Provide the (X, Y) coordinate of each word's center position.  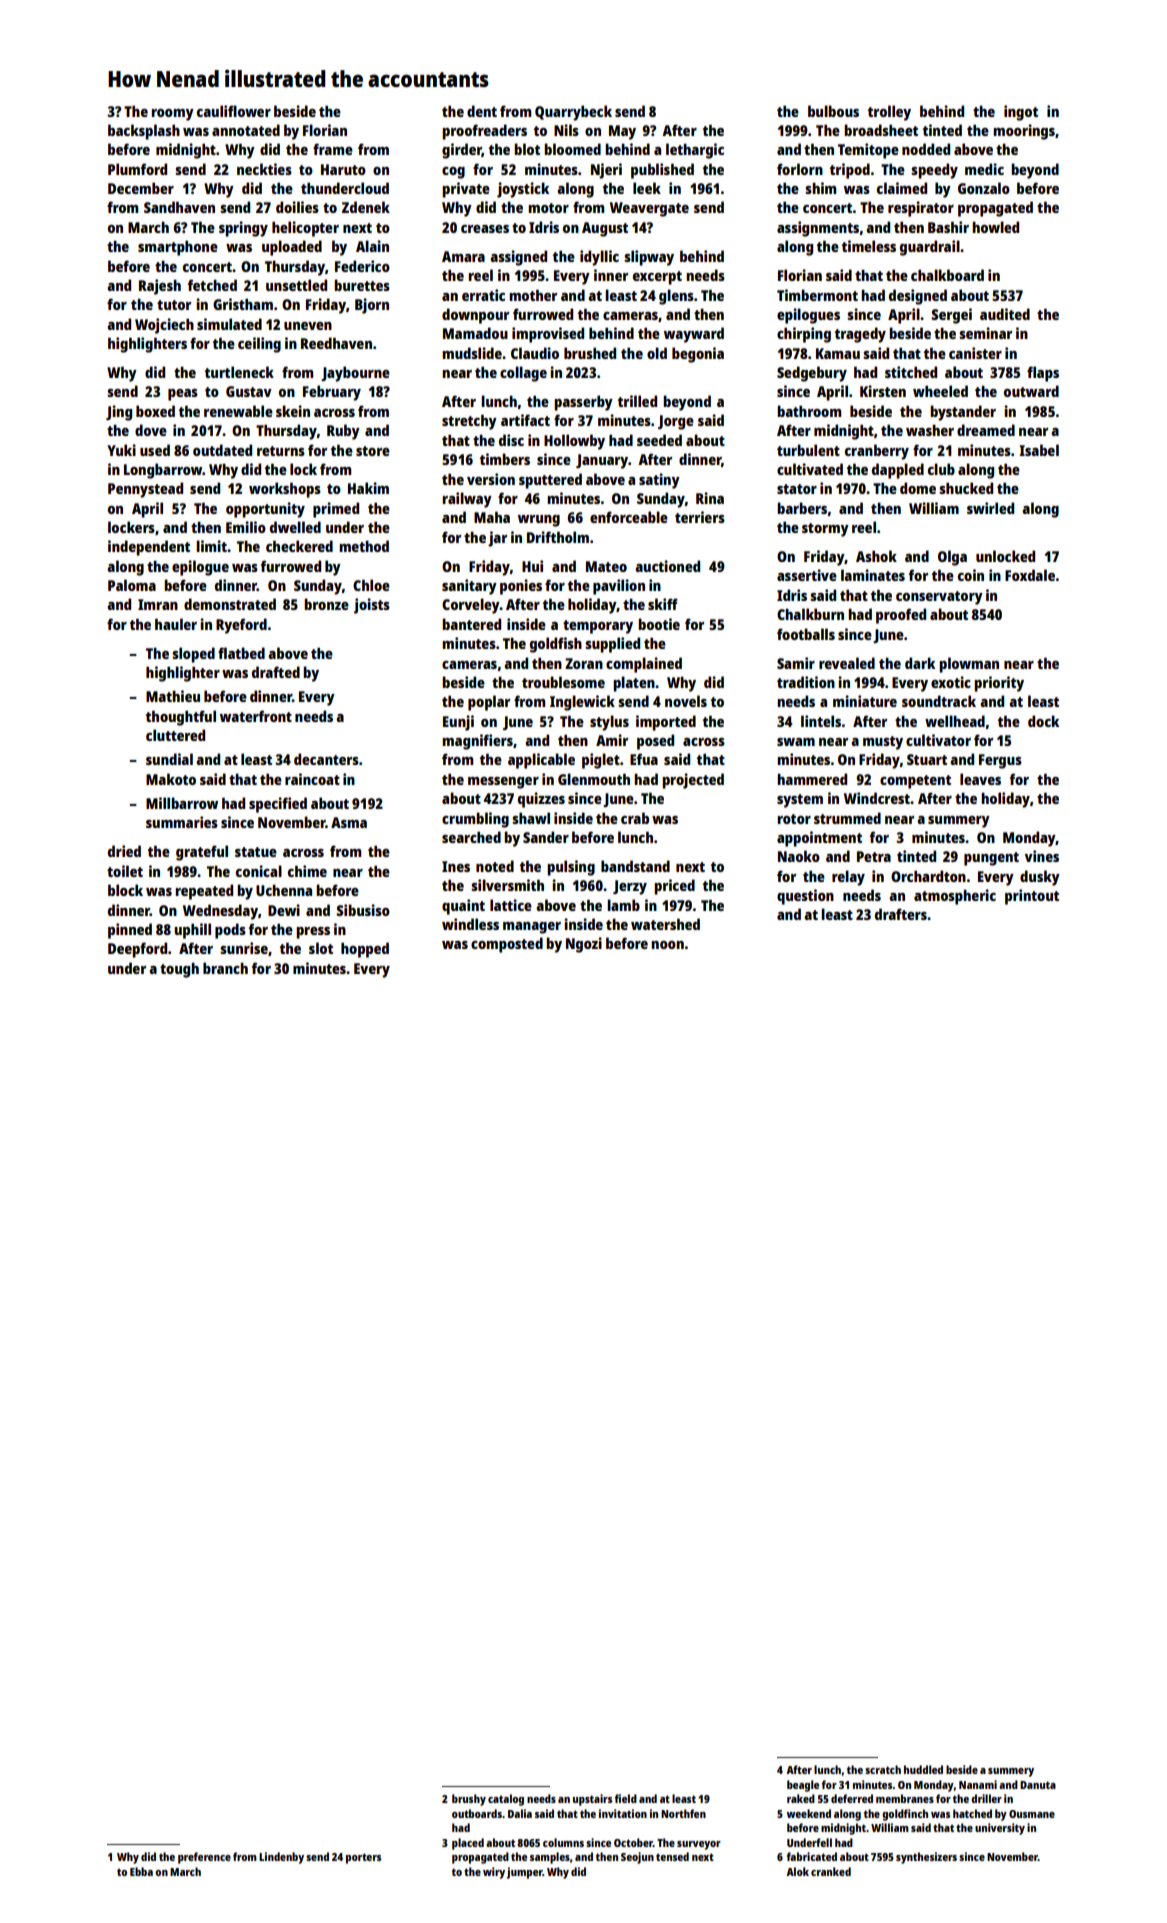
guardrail (930, 248)
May (622, 132)
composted (507, 945)
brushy (469, 1800)
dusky (1040, 878)
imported (666, 723)
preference (204, 1858)
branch (225, 968)
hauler (176, 624)
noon (667, 945)
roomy (172, 115)
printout (1032, 897)
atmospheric (955, 897)
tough (179, 970)
